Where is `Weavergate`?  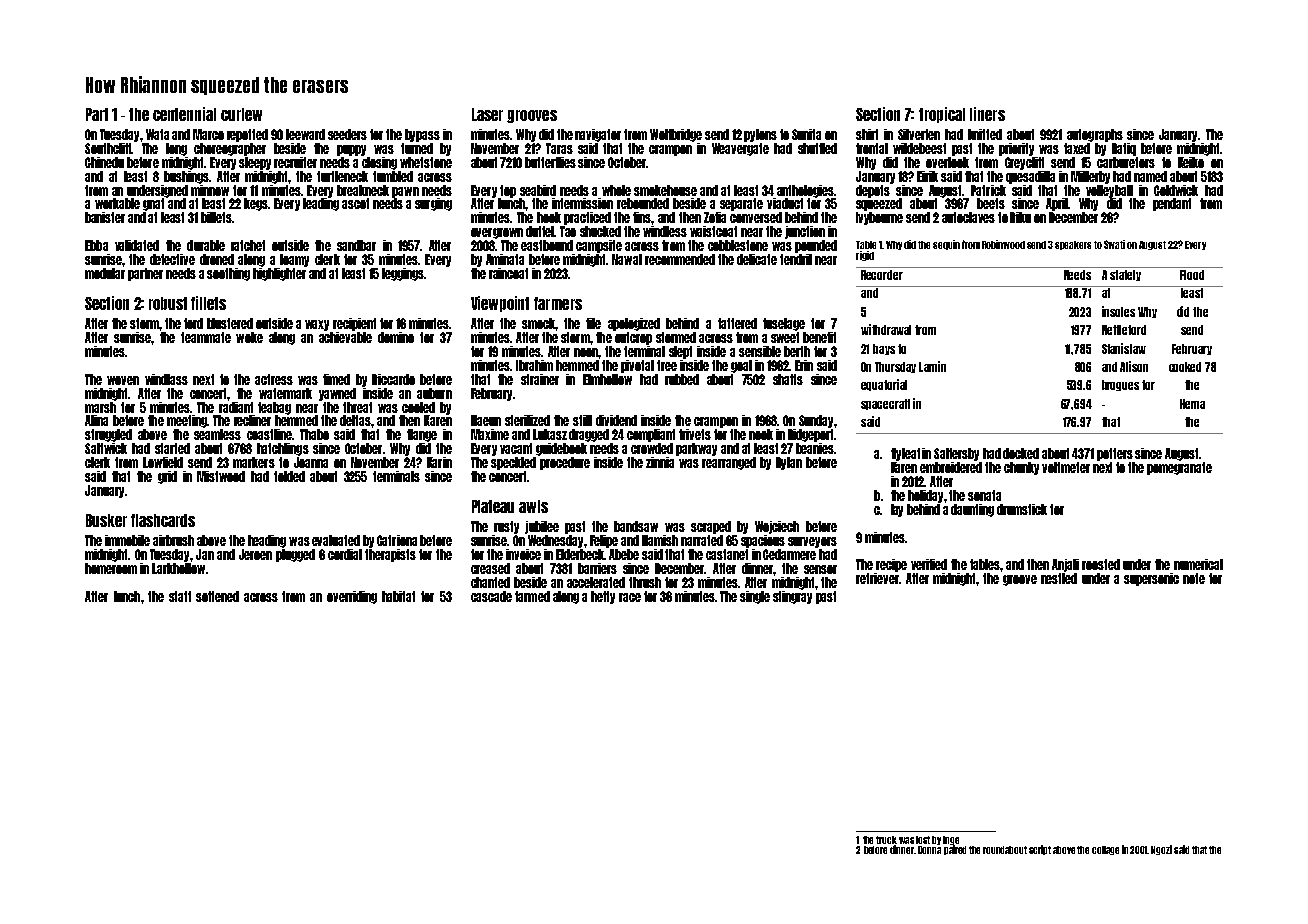
Weavergate is located at coordinates (740, 149).
